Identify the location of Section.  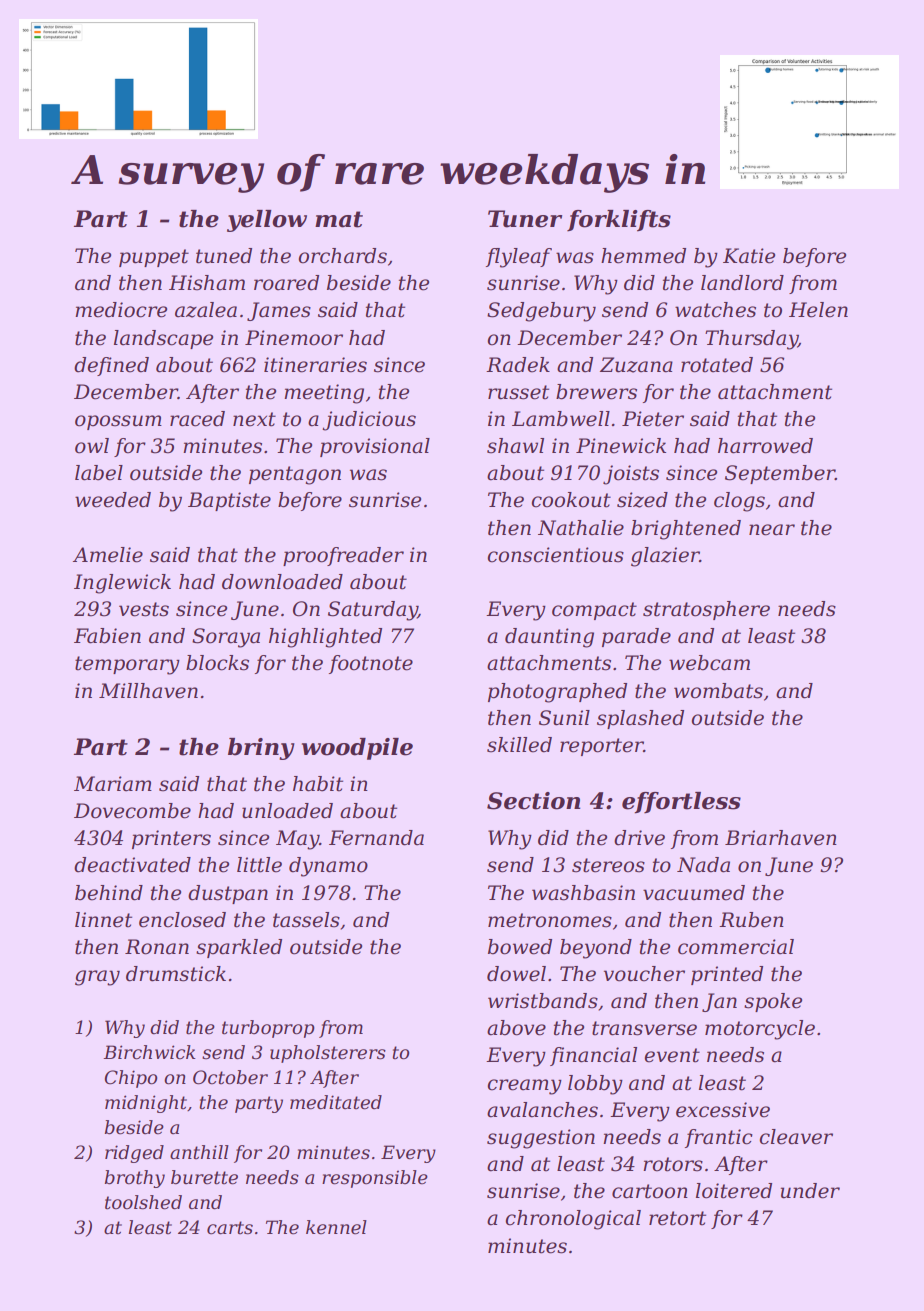
(533, 801).
